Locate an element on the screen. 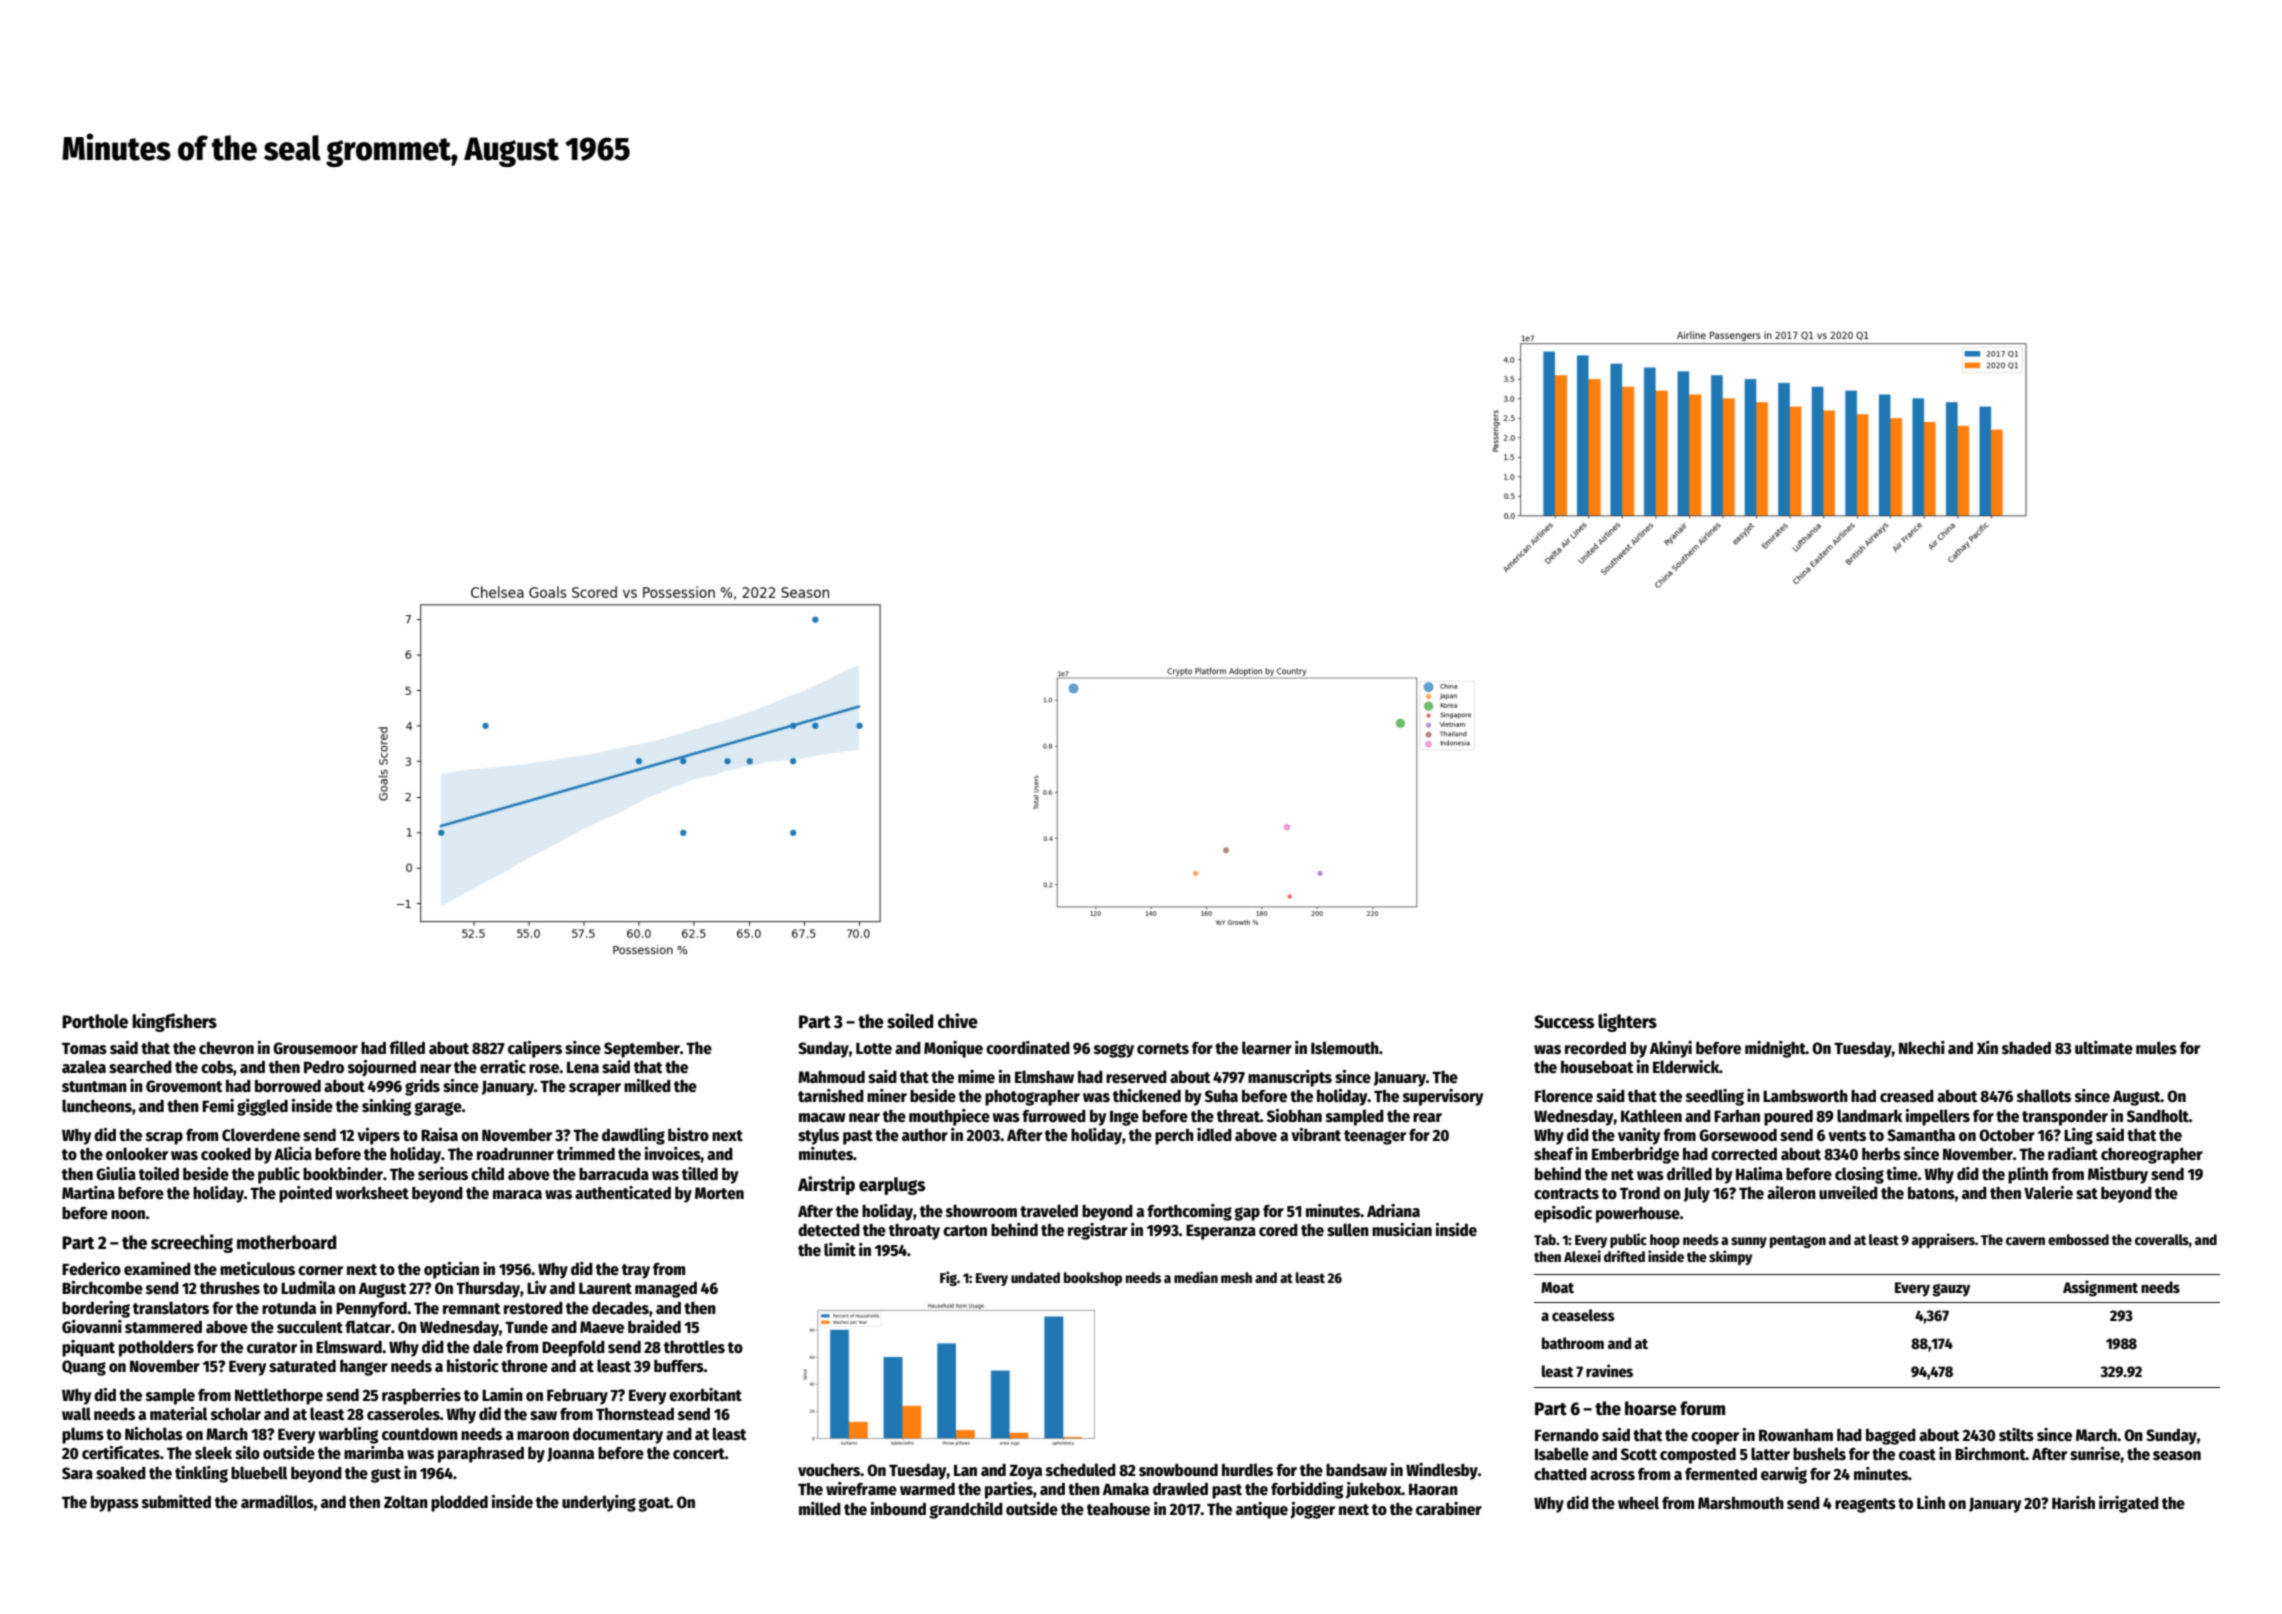  inbound is located at coordinates (898, 1508).
